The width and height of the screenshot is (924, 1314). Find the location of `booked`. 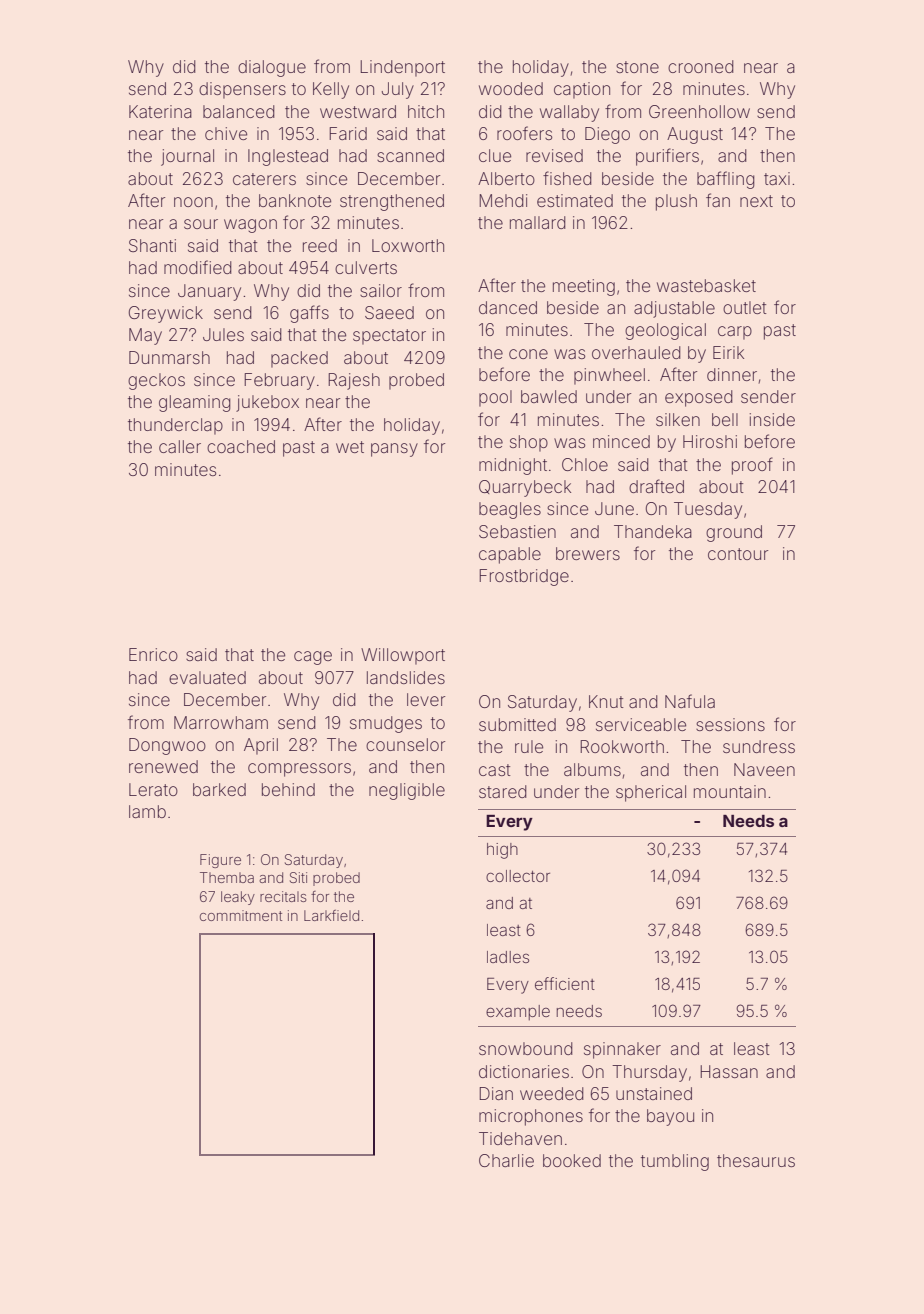

booked is located at coordinates (572, 1160).
